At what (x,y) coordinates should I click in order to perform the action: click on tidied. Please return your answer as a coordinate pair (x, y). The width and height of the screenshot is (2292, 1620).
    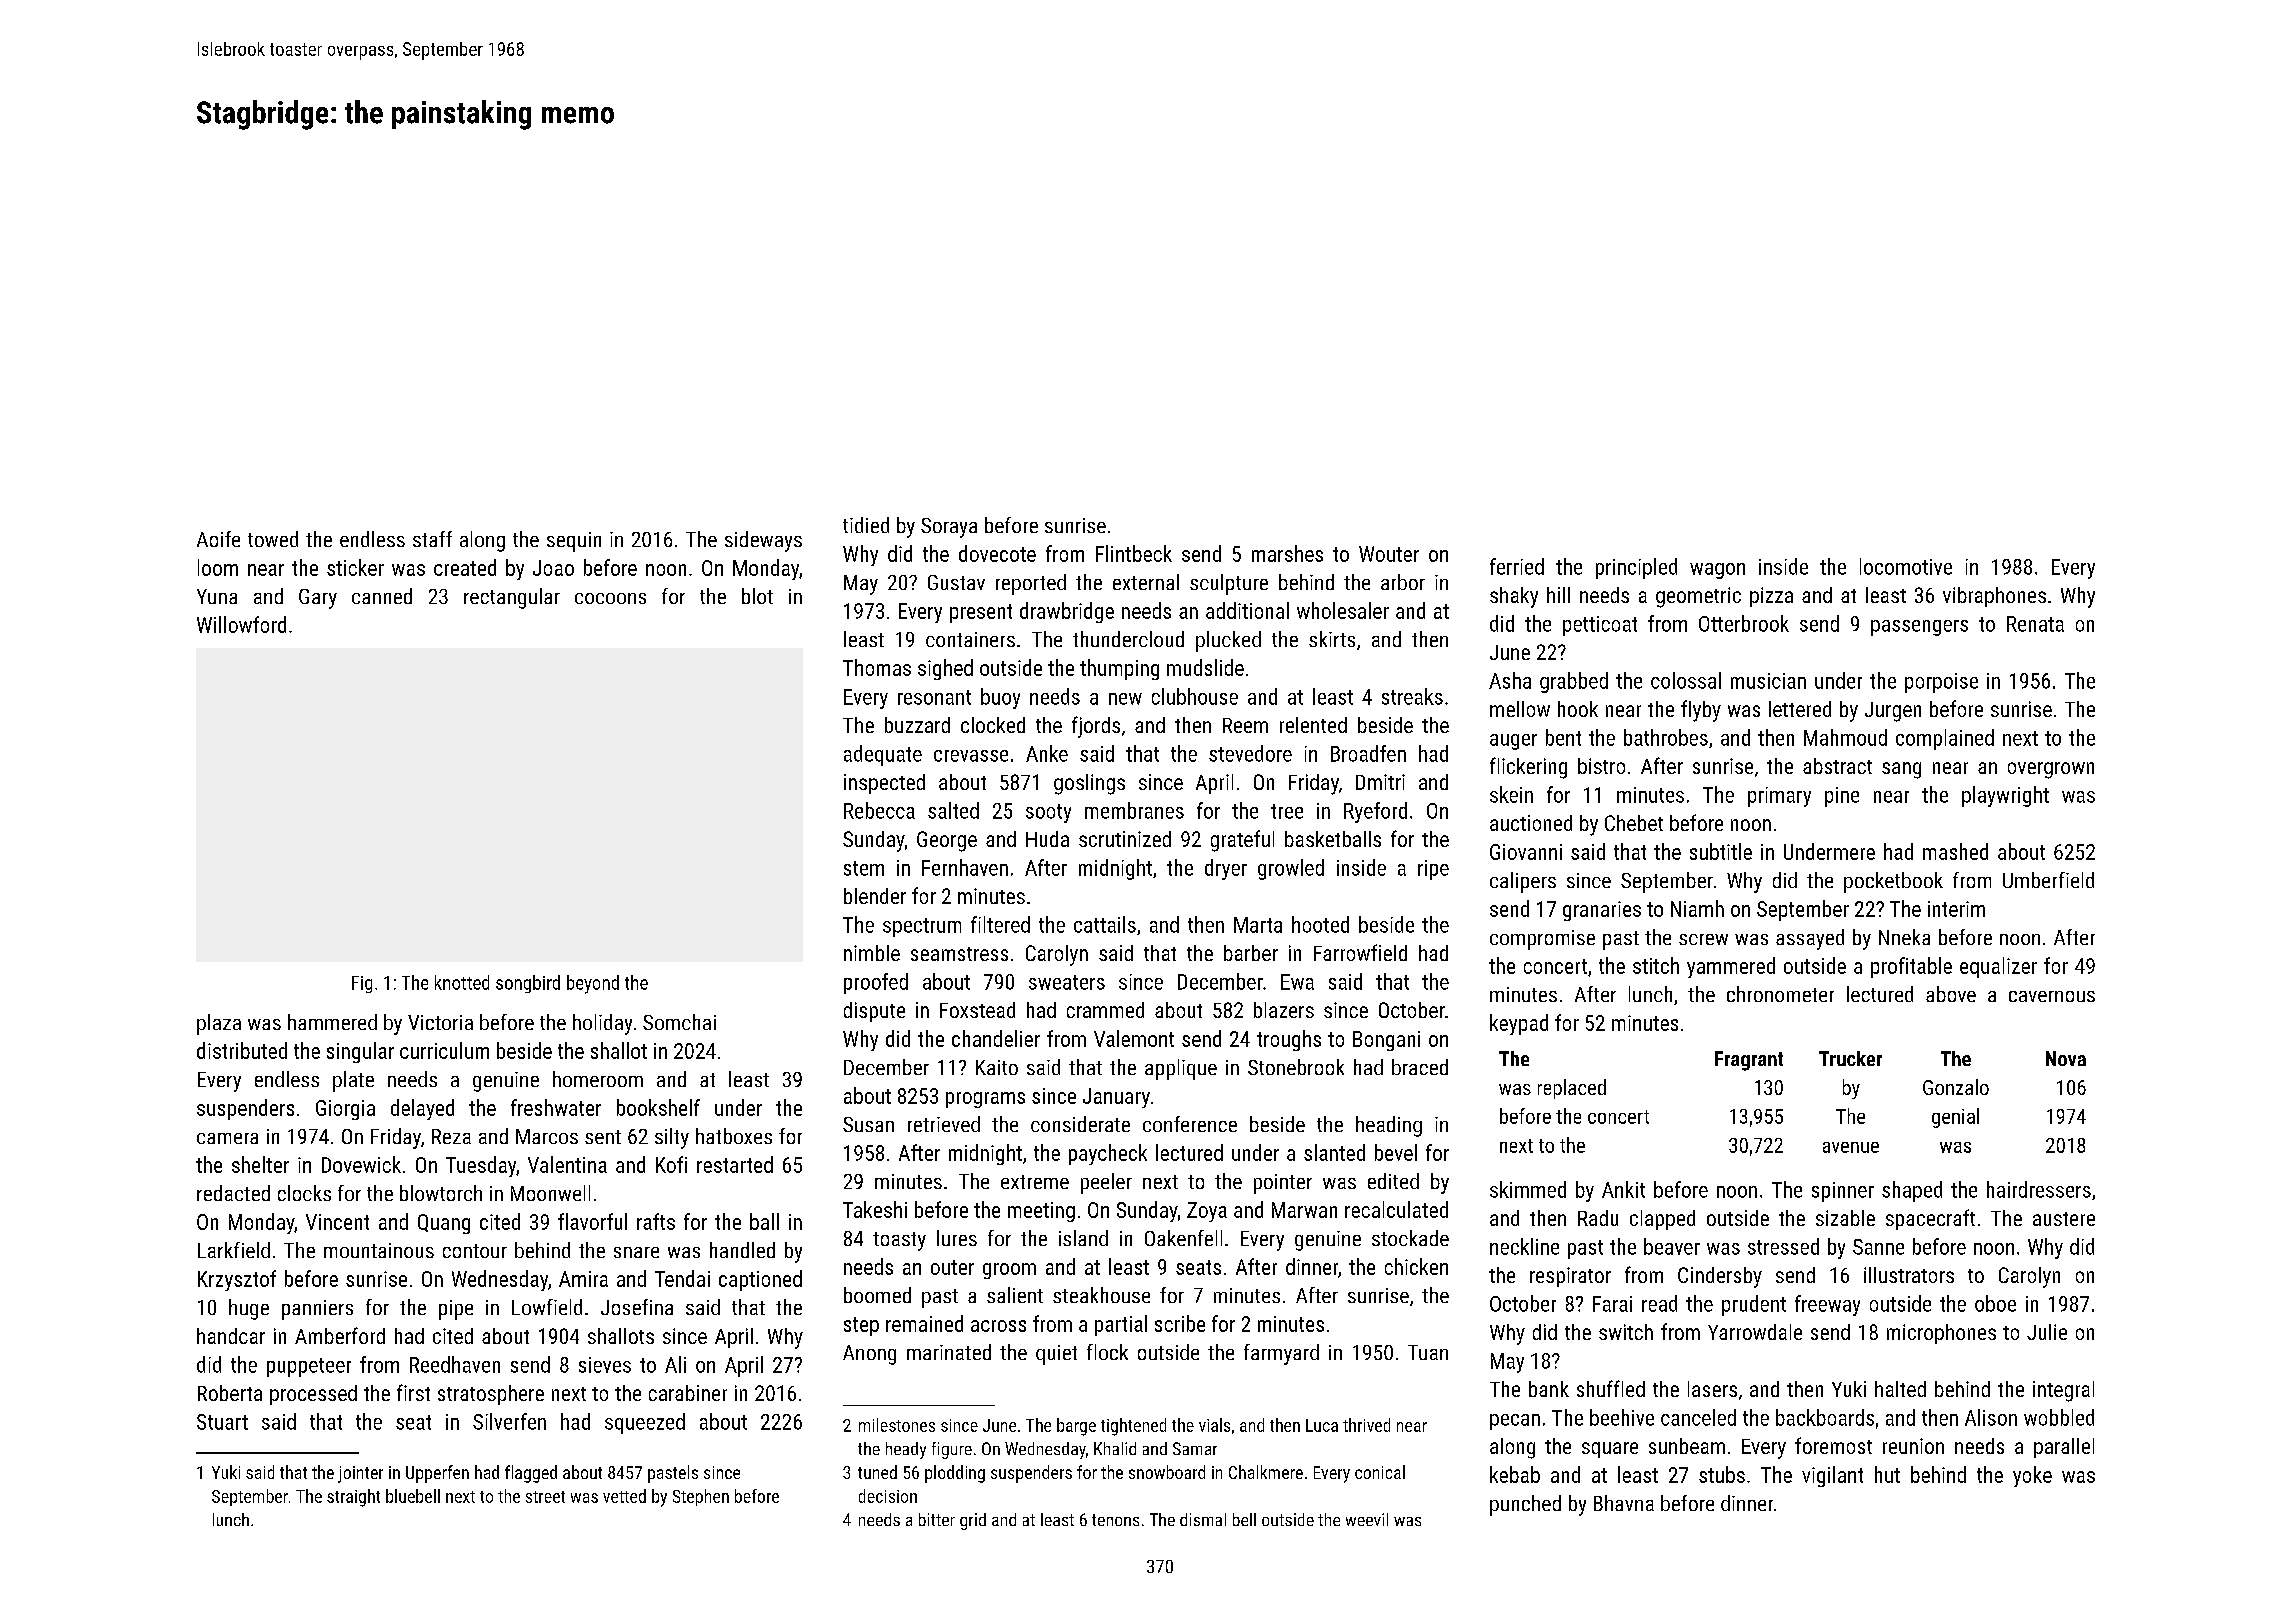
    Looking at the image, I should click on (866, 525).
